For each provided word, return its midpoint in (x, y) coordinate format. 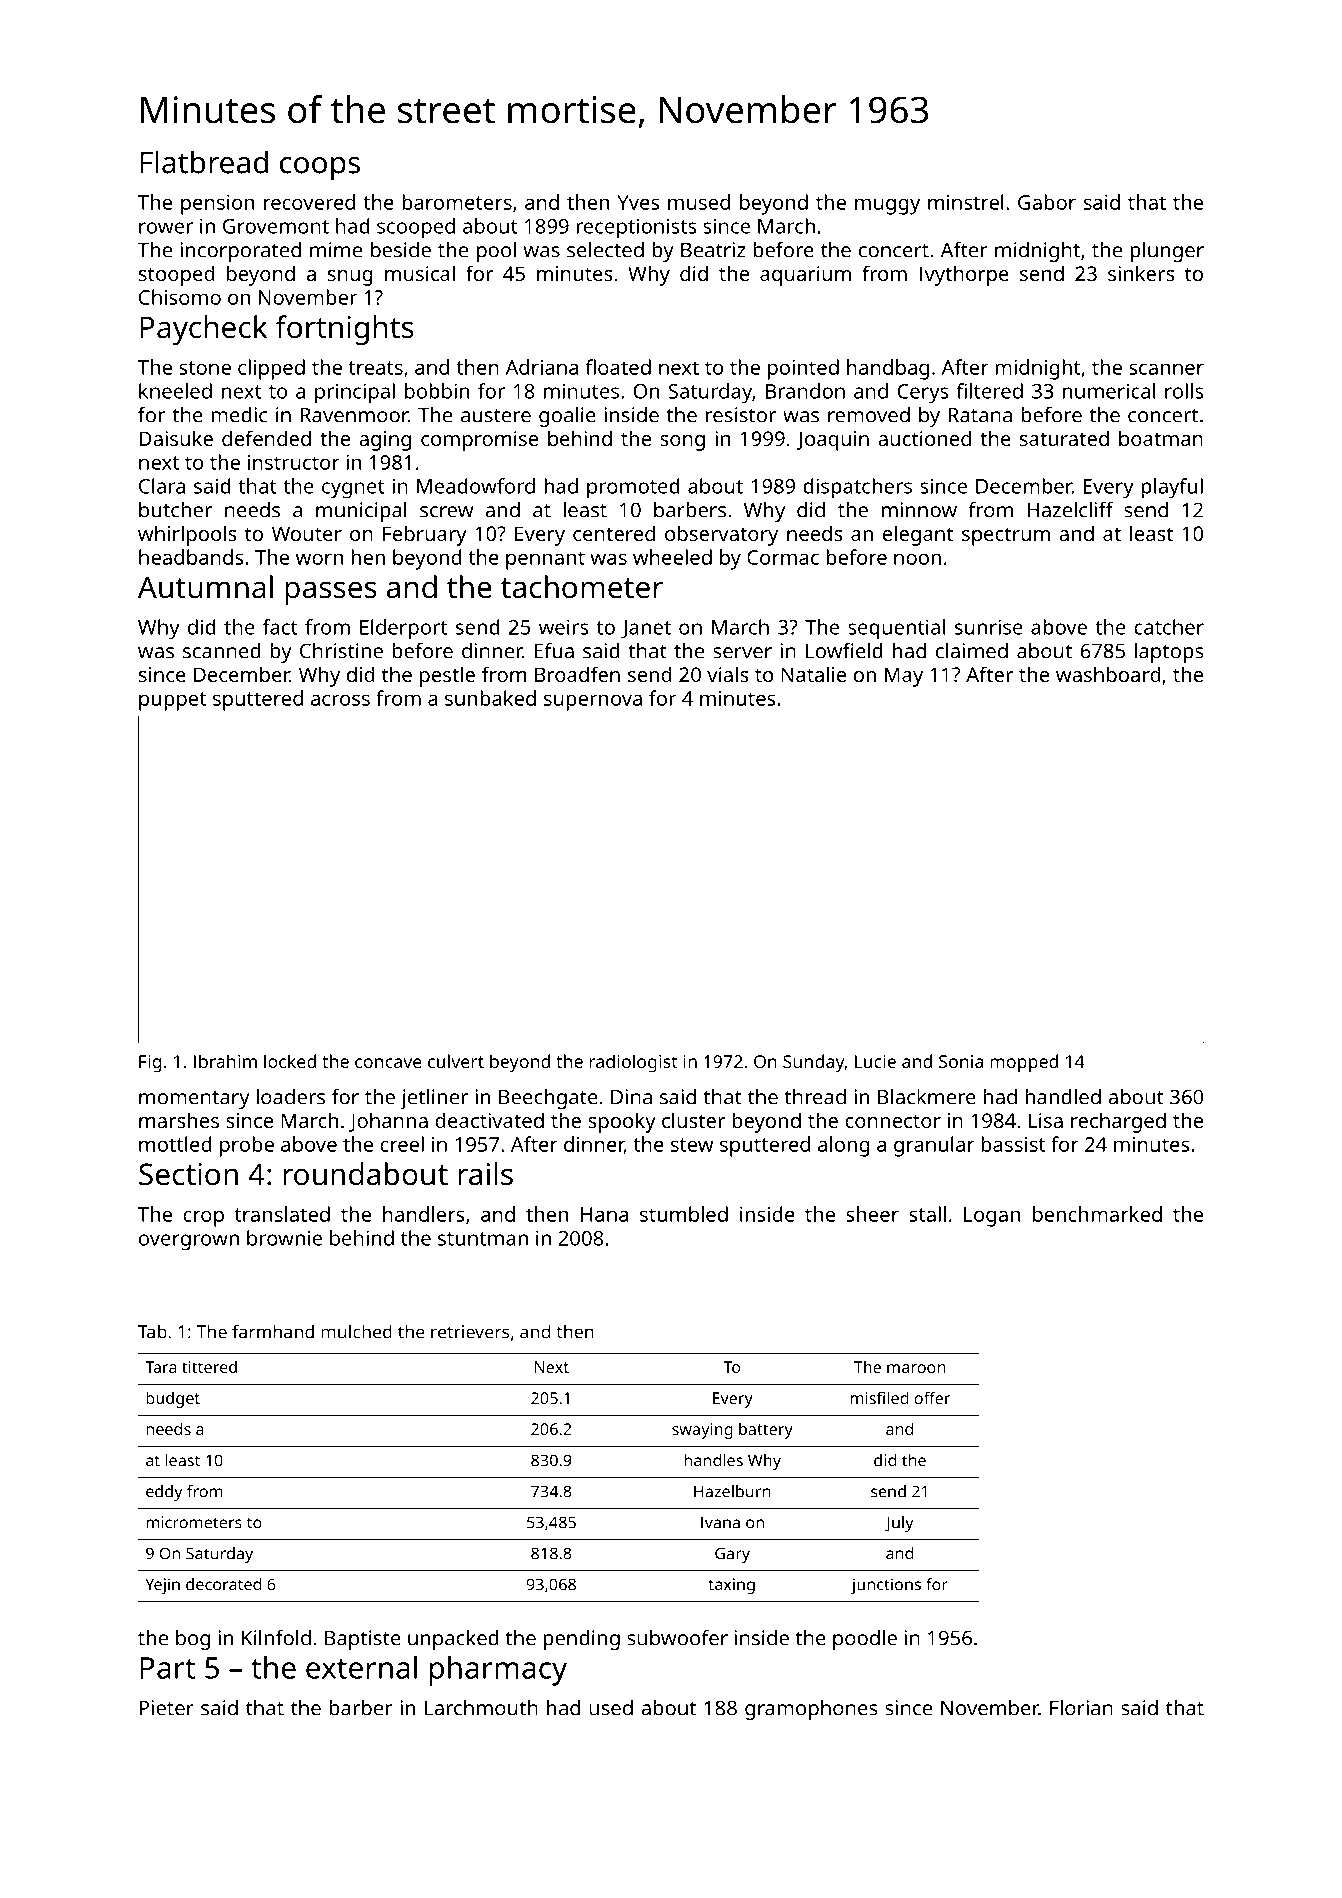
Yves (638, 202)
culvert (456, 1061)
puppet (172, 701)
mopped (1024, 1063)
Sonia (961, 1061)
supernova (593, 702)
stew (692, 1145)
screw (447, 512)
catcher (1169, 627)
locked (290, 1061)
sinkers (1141, 273)
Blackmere (927, 1097)
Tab (152, 1331)
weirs (564, 627)
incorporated (240, 252)
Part (167, 1668)
